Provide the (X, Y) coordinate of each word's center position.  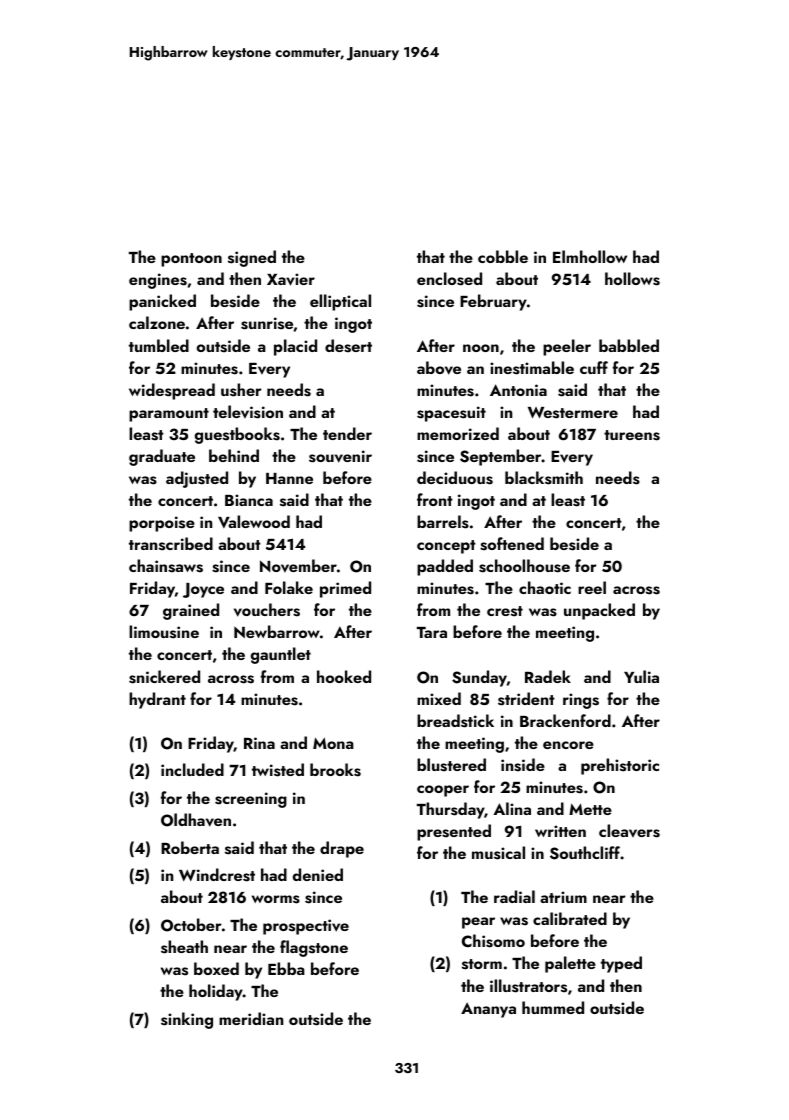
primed (345, 589)
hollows (632, 279)
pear (478, 923)
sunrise (267, 323)
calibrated (570, 918)
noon (481, 348)
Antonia (518, 390)
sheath (184, 947)
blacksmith (544, 478)
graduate (162, 457)
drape (342, 849)
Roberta (190, 847)
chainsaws (166, 566)
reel (592, 587)
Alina (512, 808)
